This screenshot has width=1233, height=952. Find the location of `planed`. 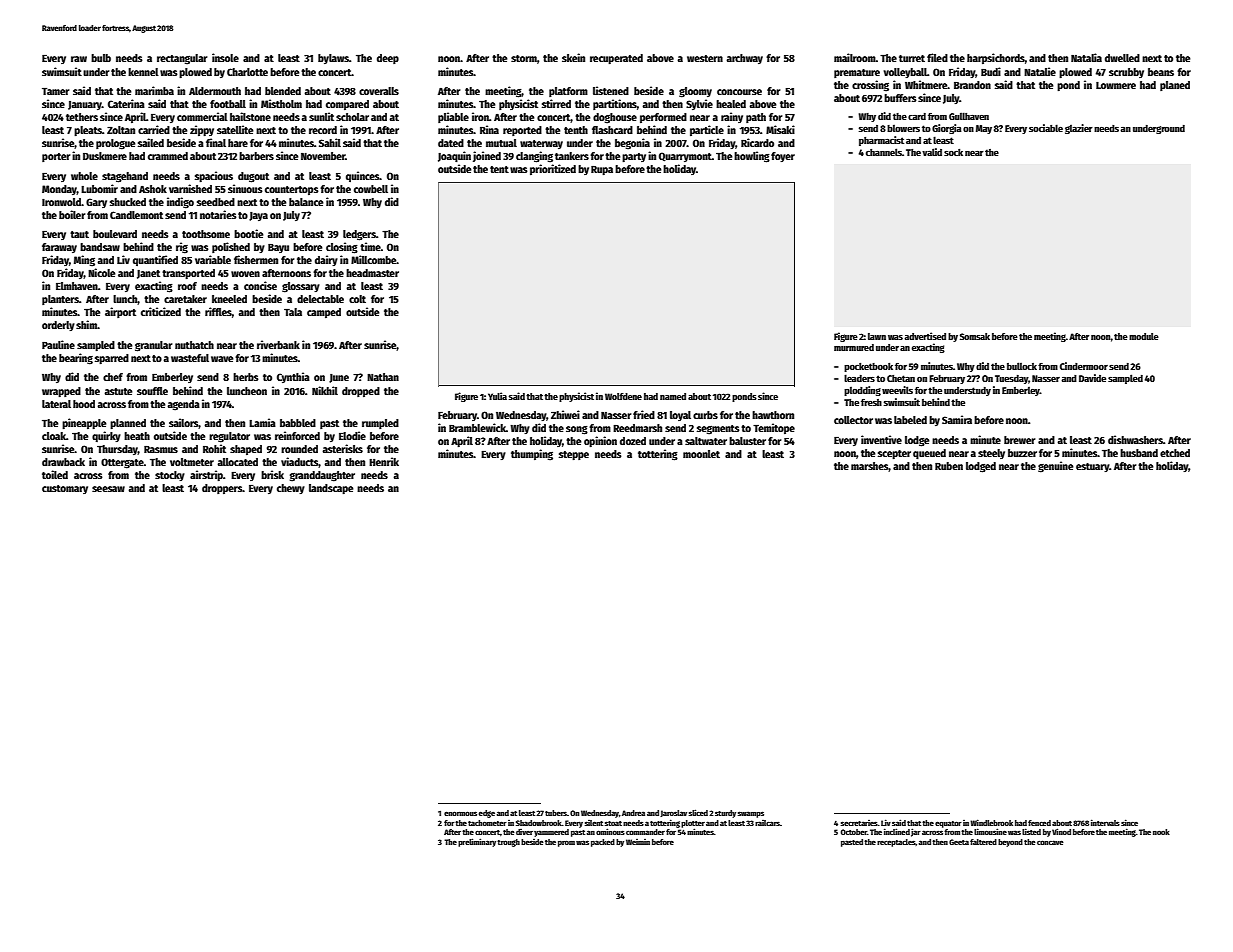

planed is located at coordinates (1175, 86).
